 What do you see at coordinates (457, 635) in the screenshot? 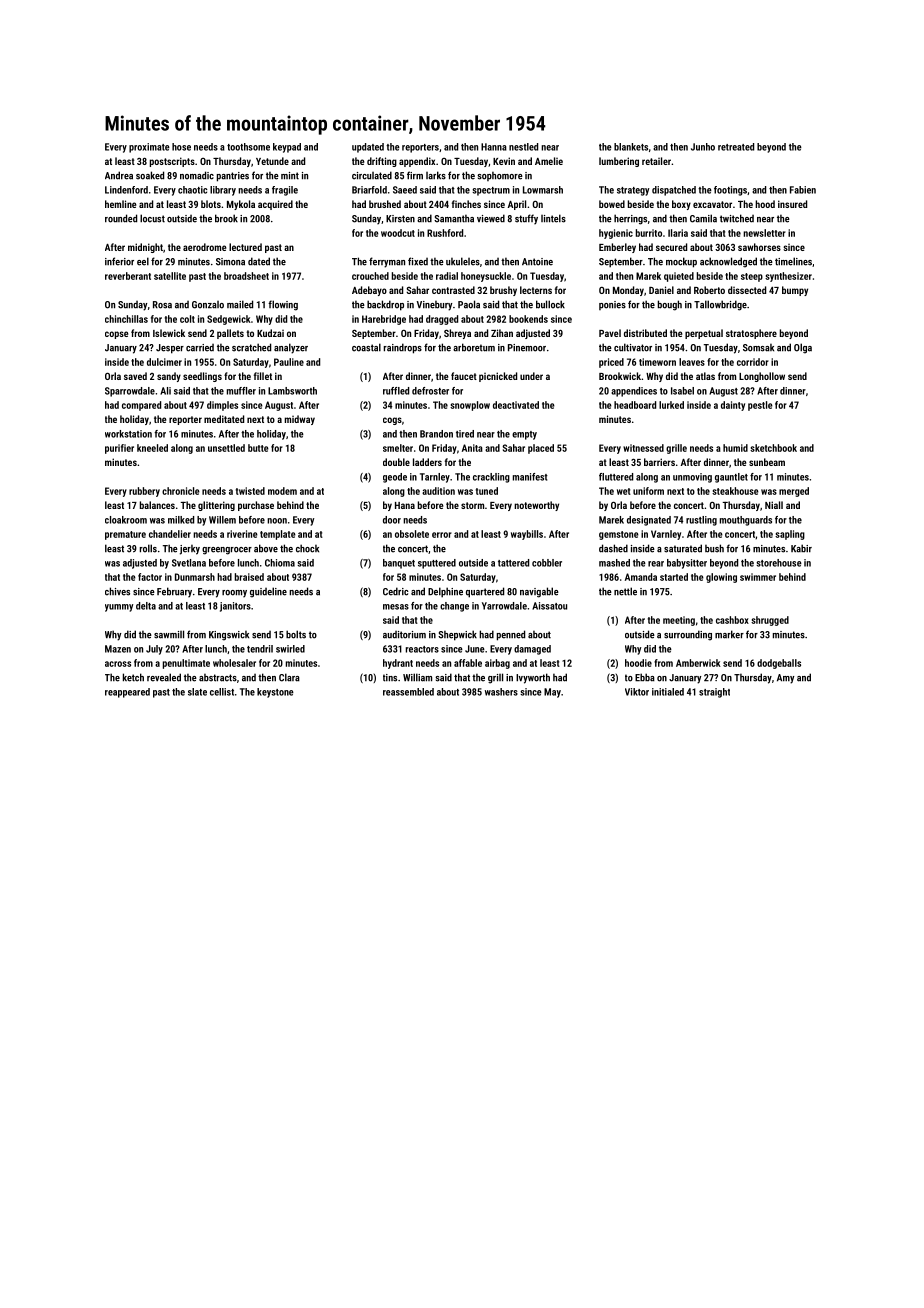
I see `Shepwick` at bounding box center [457, 635].
